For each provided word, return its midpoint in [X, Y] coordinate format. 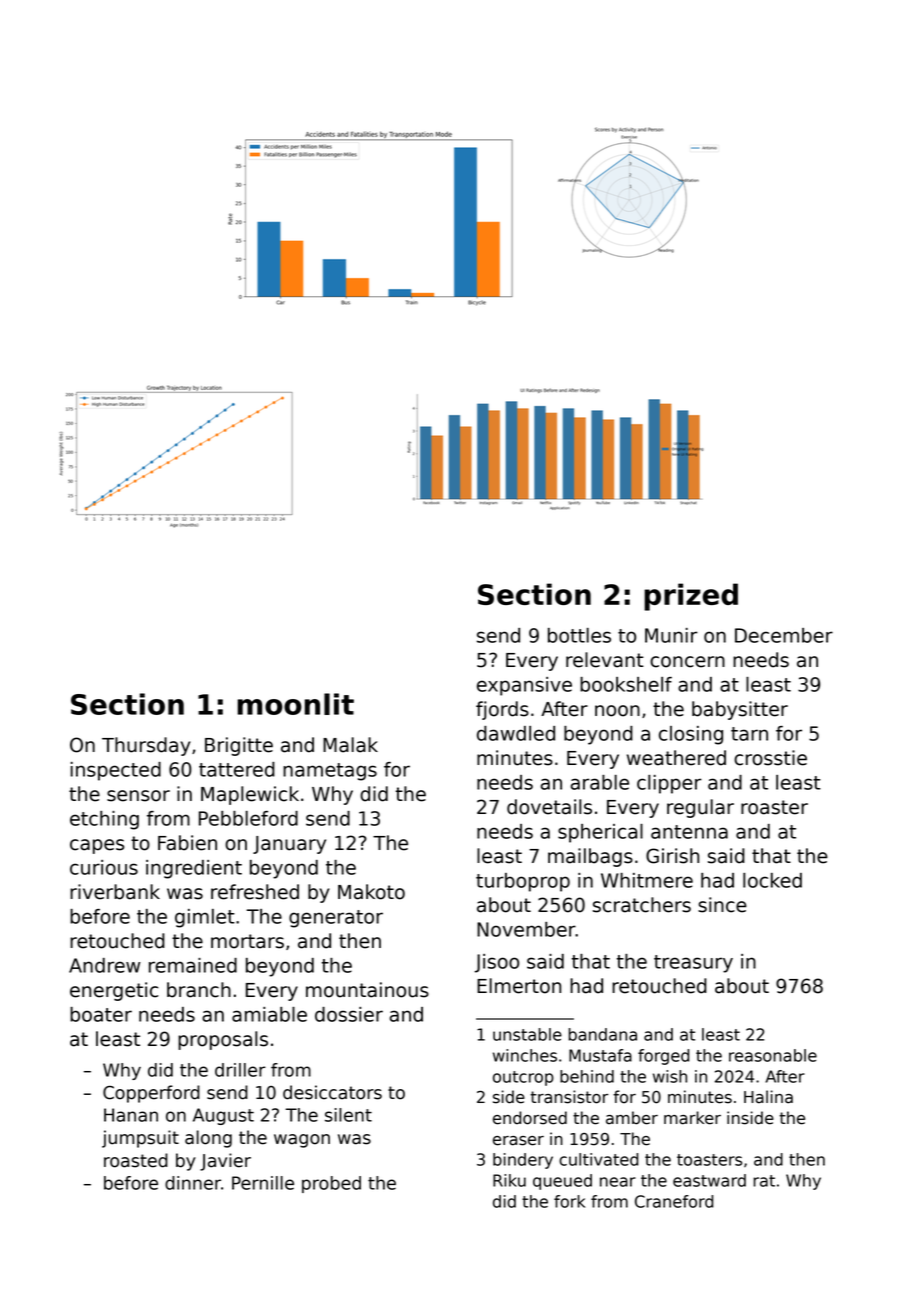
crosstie [770, 758]
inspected [115, 771]
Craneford [674, 1201]
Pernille [263, 1183]
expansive [524, 686]
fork [569, 1201]
